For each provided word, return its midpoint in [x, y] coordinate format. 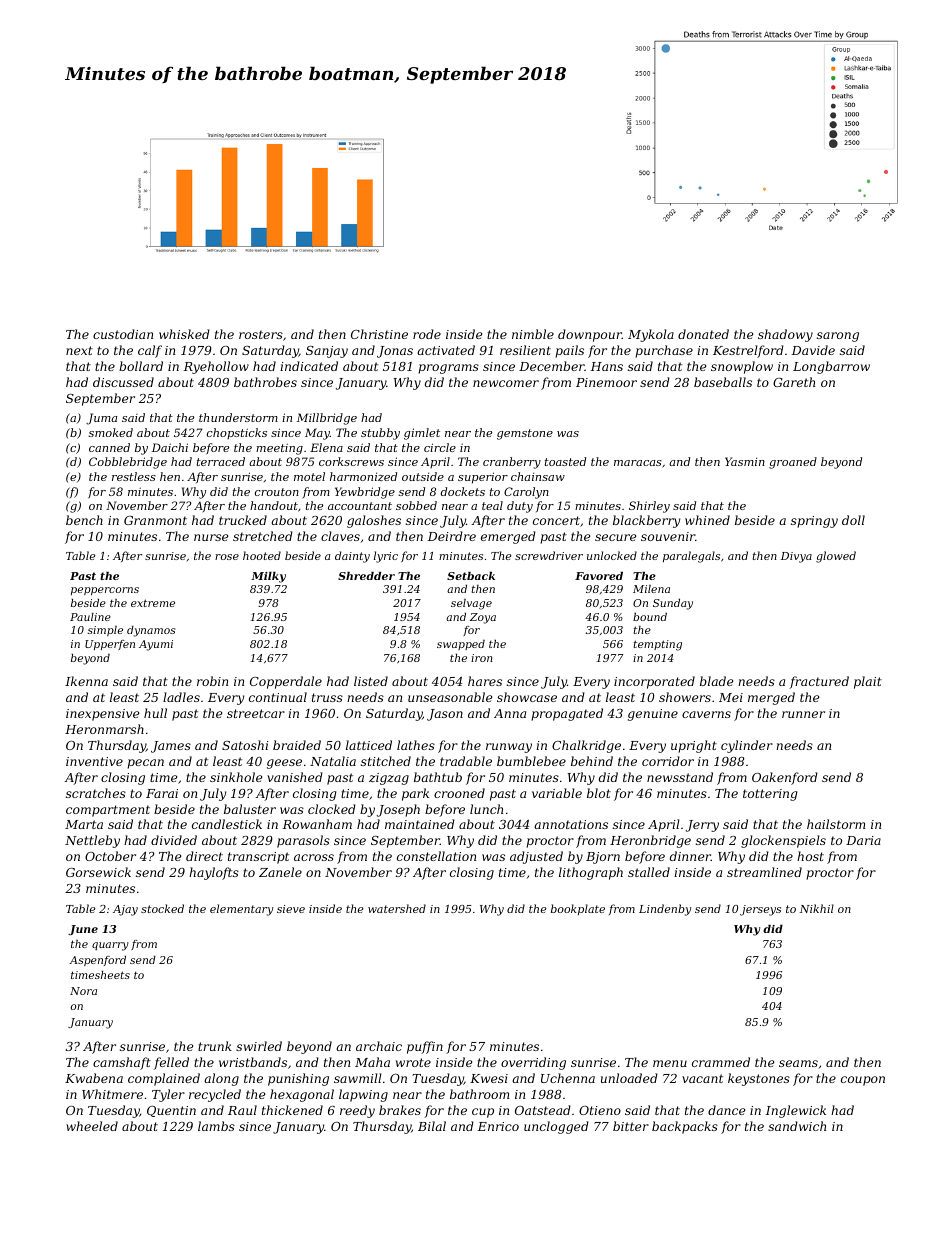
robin [212, 681]
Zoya [483, 618]
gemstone [525, 434]
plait [868, 682]
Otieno [600, 1110]
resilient [525, 350]
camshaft [122, 1063]
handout [274, 505]
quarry [110, 946]
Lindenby [665, 910]
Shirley [649, 507]
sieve [291, 909]
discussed [123, 382]
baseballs [723, 382]
